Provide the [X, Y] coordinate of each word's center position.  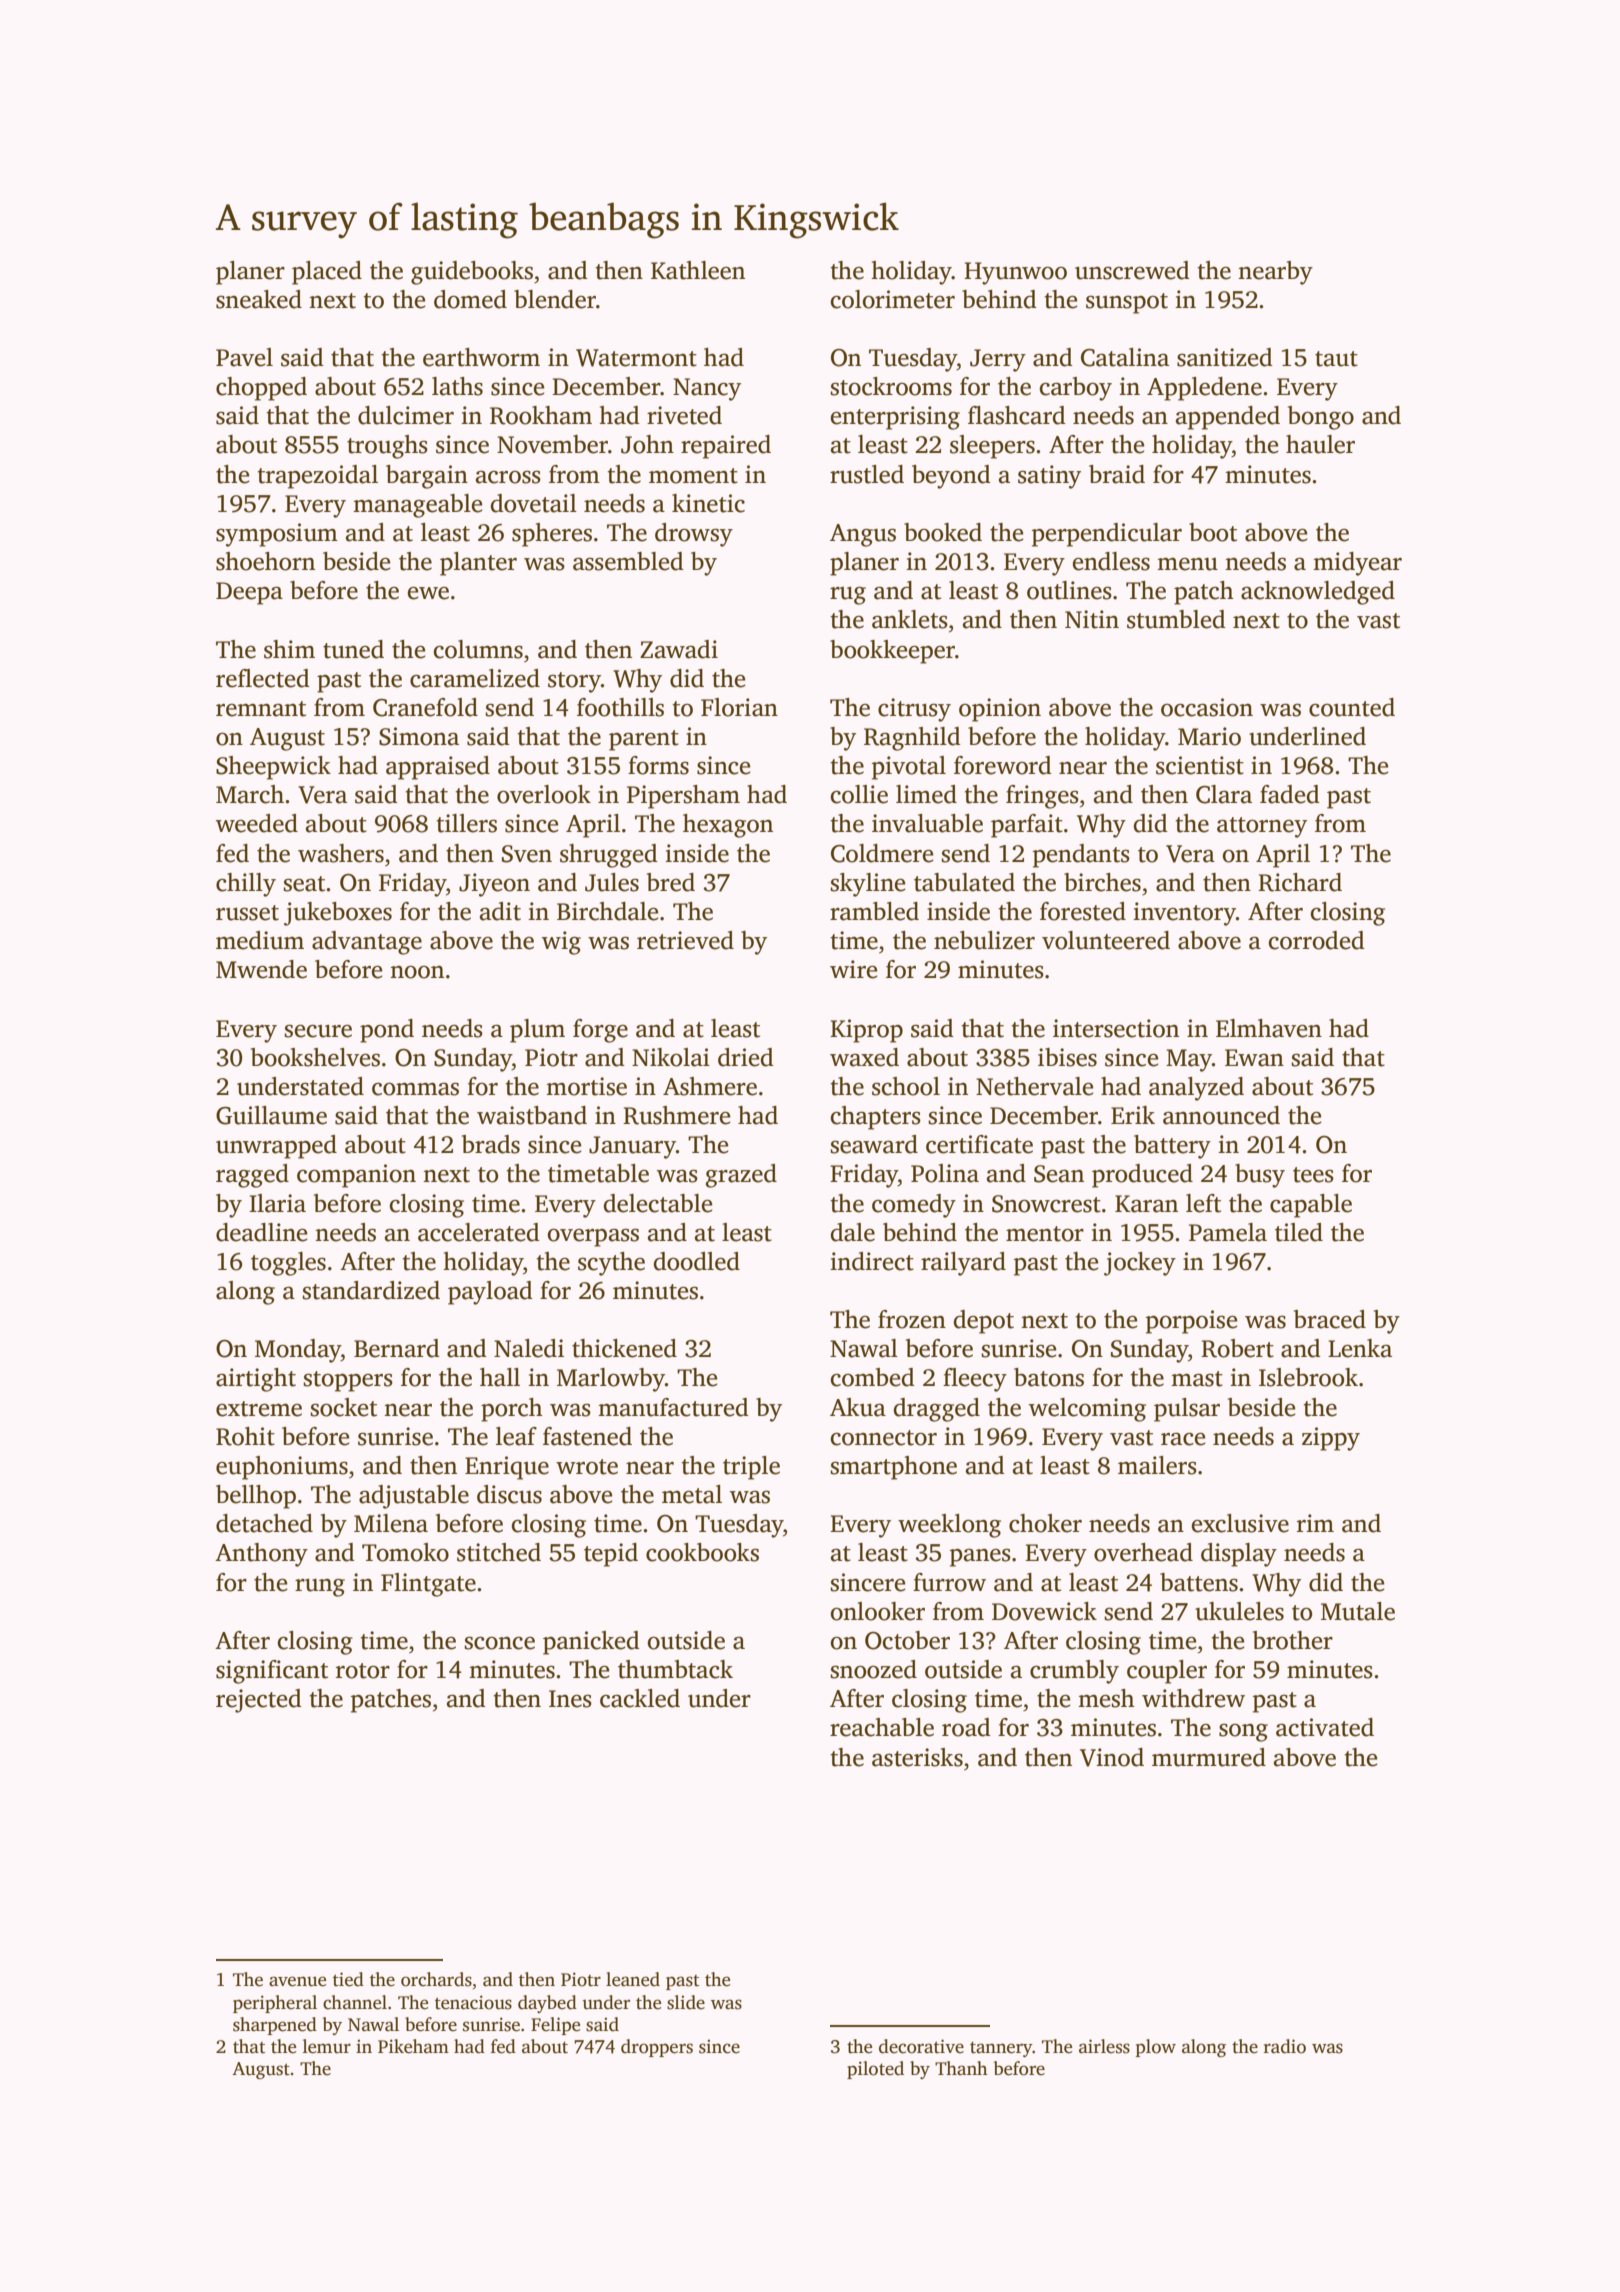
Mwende [261, 969]
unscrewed [1132, 270]
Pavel [244, 357]
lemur [327, 2046]
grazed [741, 1176]
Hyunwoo [1015, 273]
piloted [875, 2070]
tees [1313, 1175]
